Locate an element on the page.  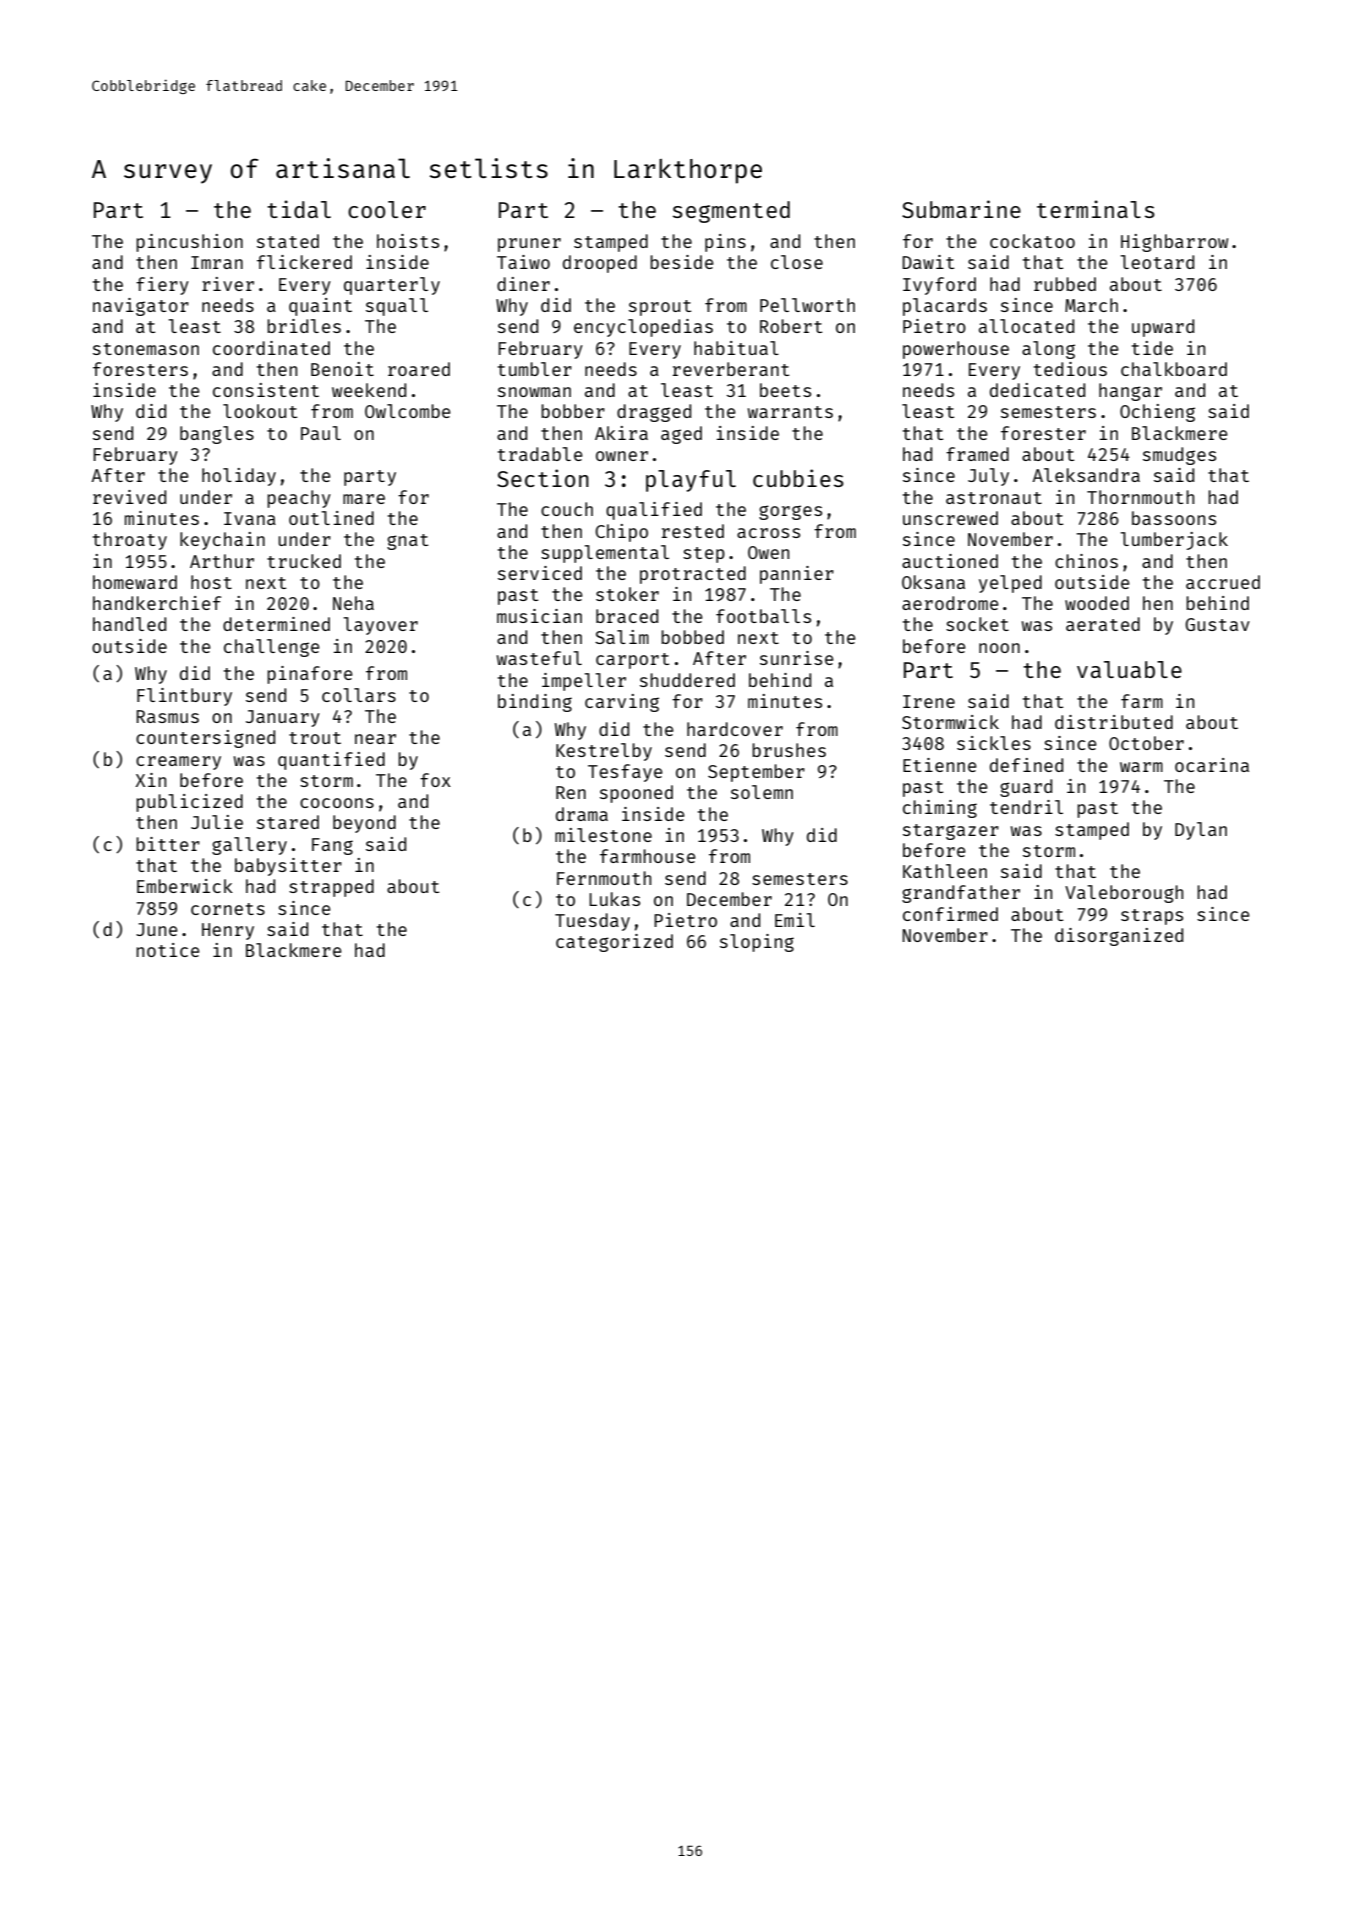
countersigned is located at coordinates (205, 739).
